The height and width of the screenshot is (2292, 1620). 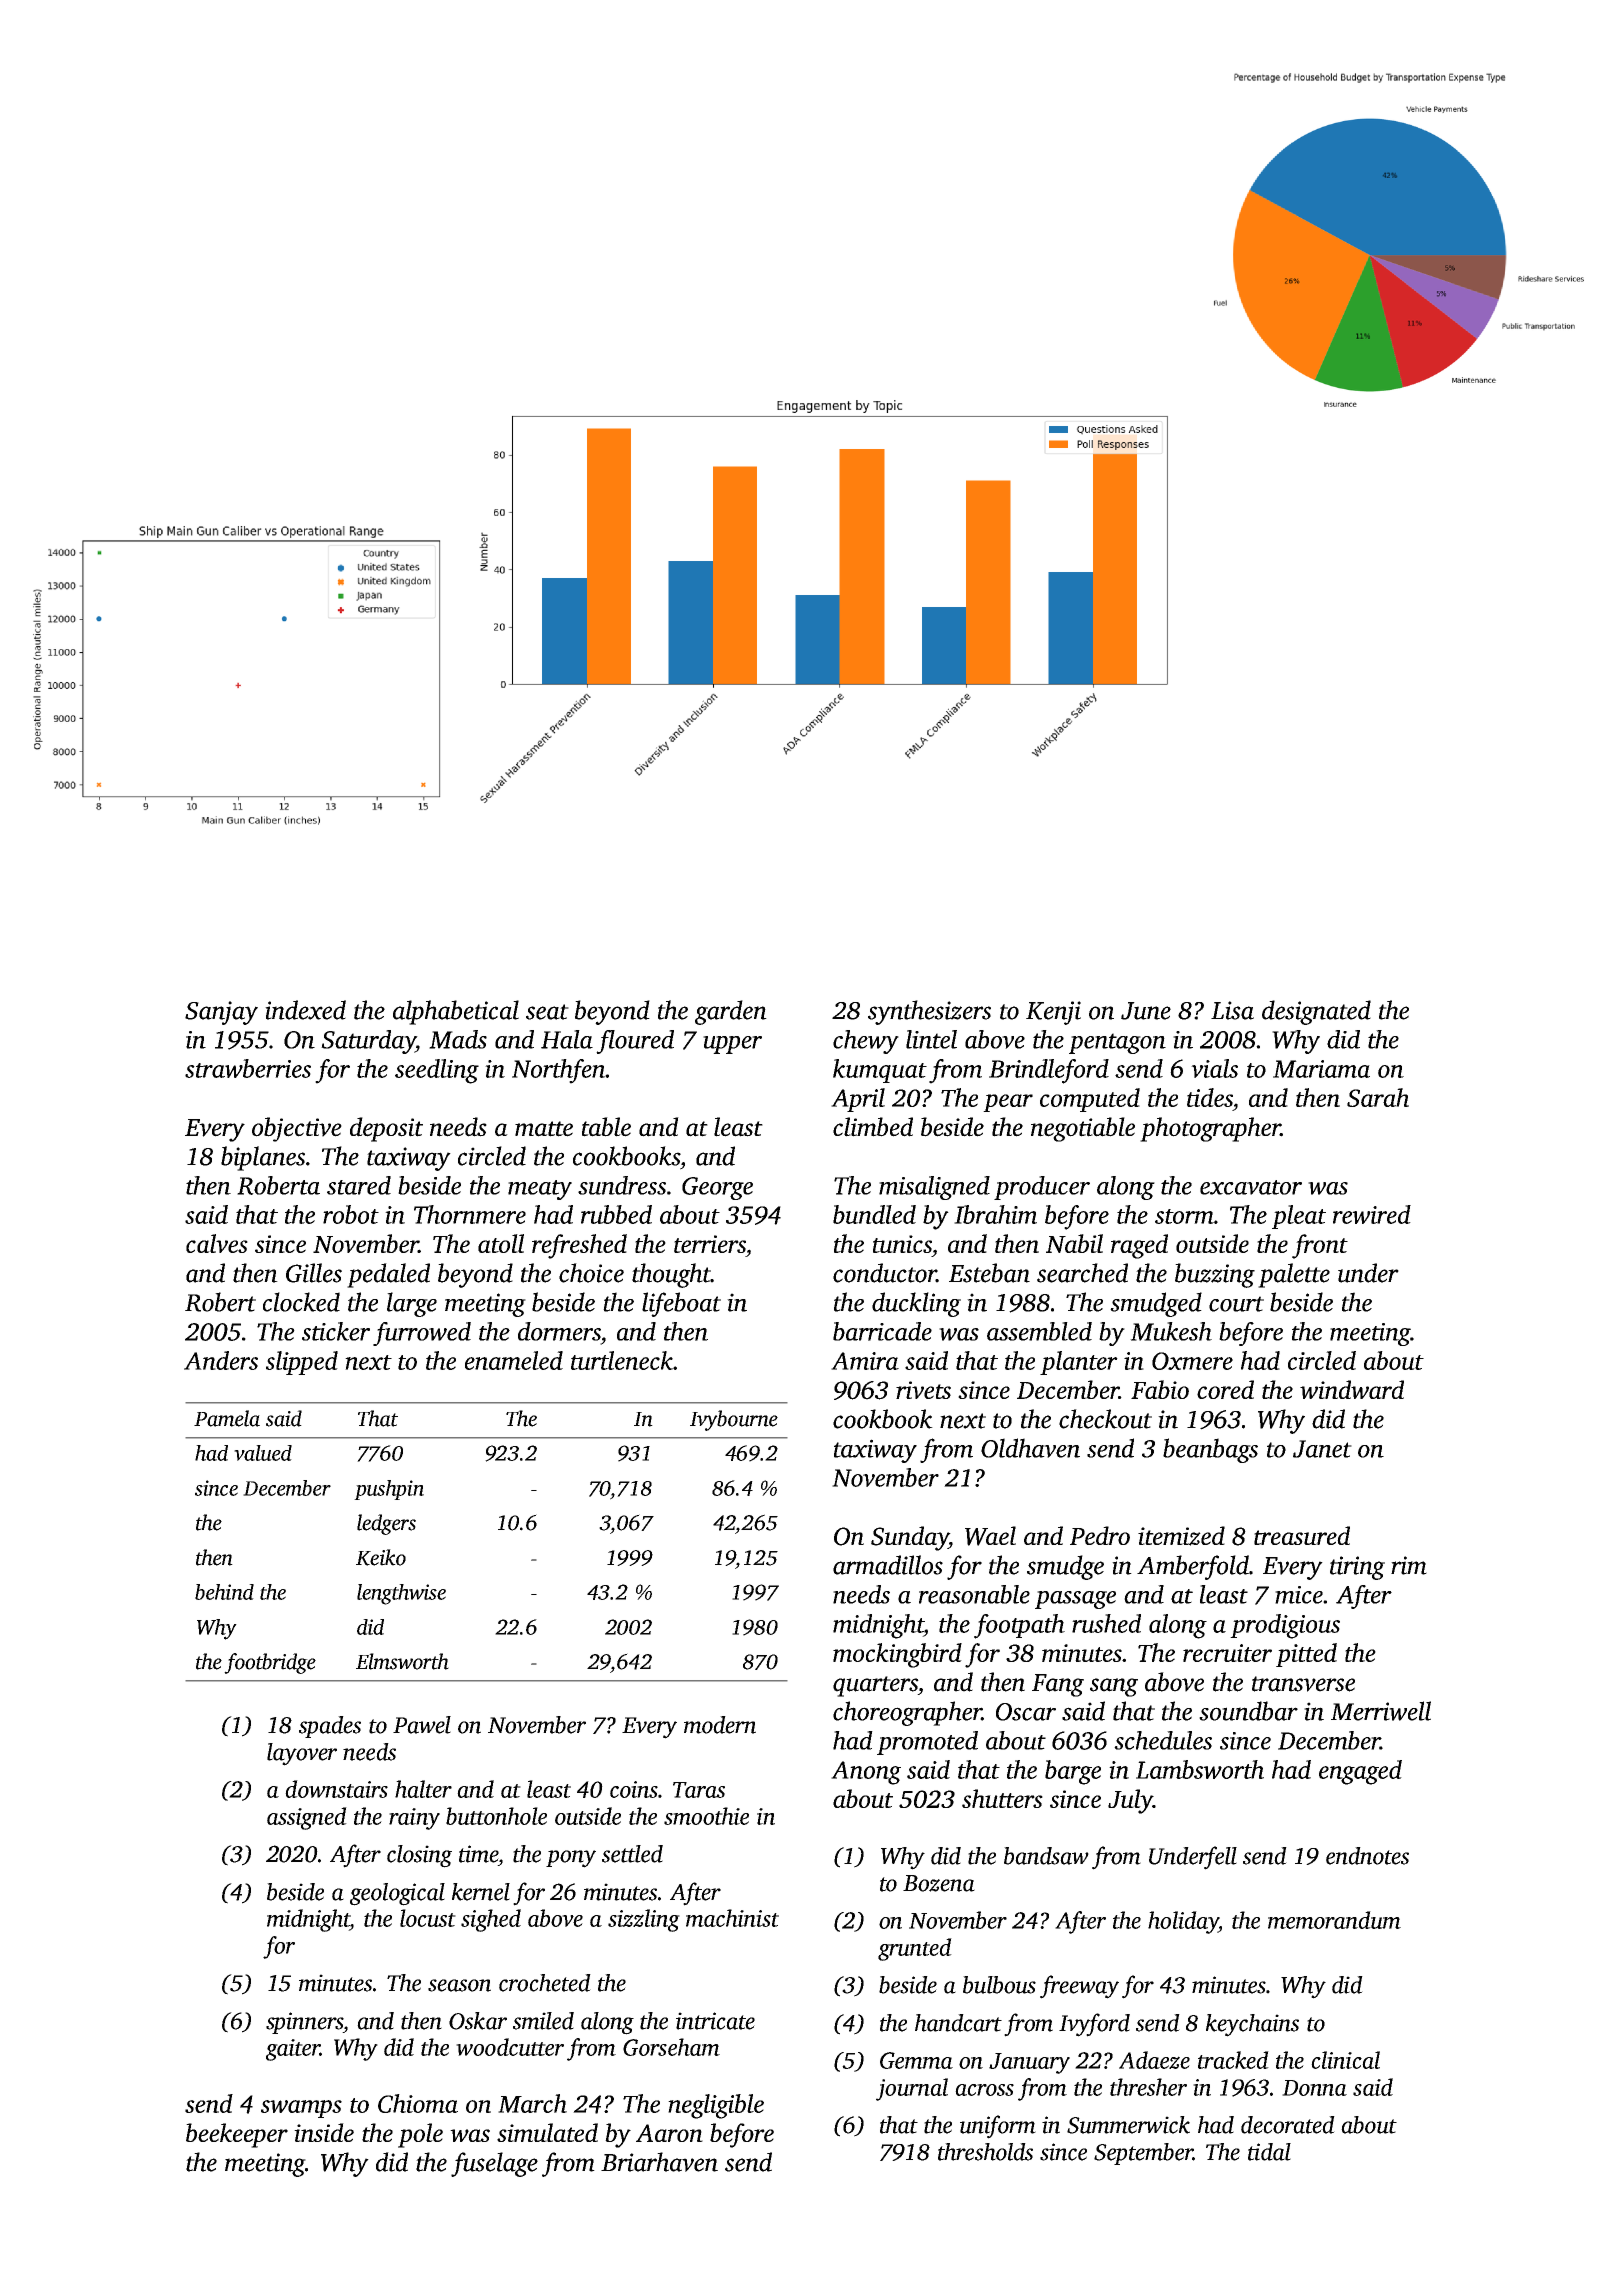 What do you see at coordinates (1409, 1565) in the screenshot?
I see `rim` at bounding box center [1409, 1565].
